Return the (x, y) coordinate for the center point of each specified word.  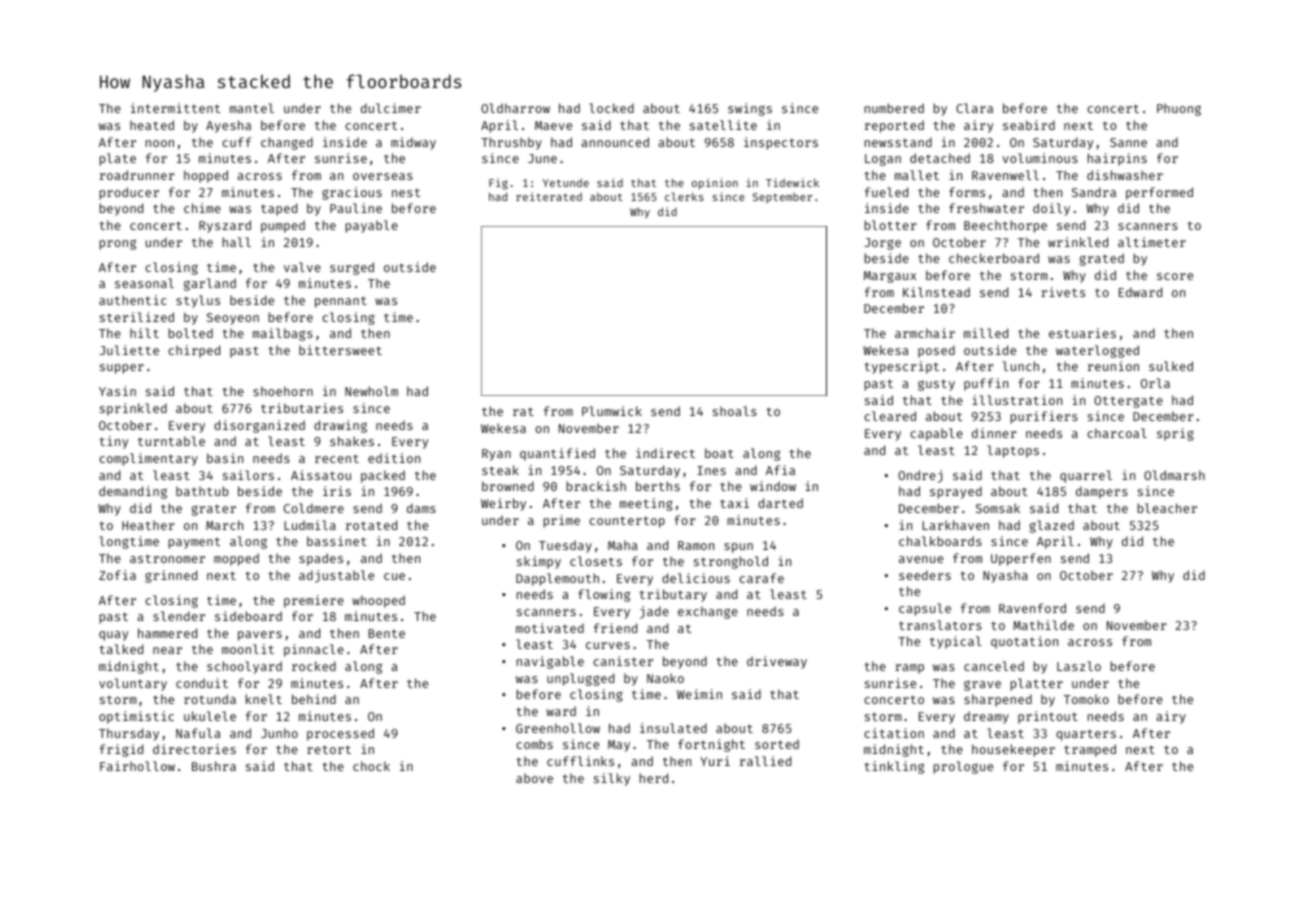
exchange (708, 612)
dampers (1102, 492)
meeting (646, 504)
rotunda (210, 699)
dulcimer (391, 108)
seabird (1029, 125)
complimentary (148, 459)
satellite (723, 125)
